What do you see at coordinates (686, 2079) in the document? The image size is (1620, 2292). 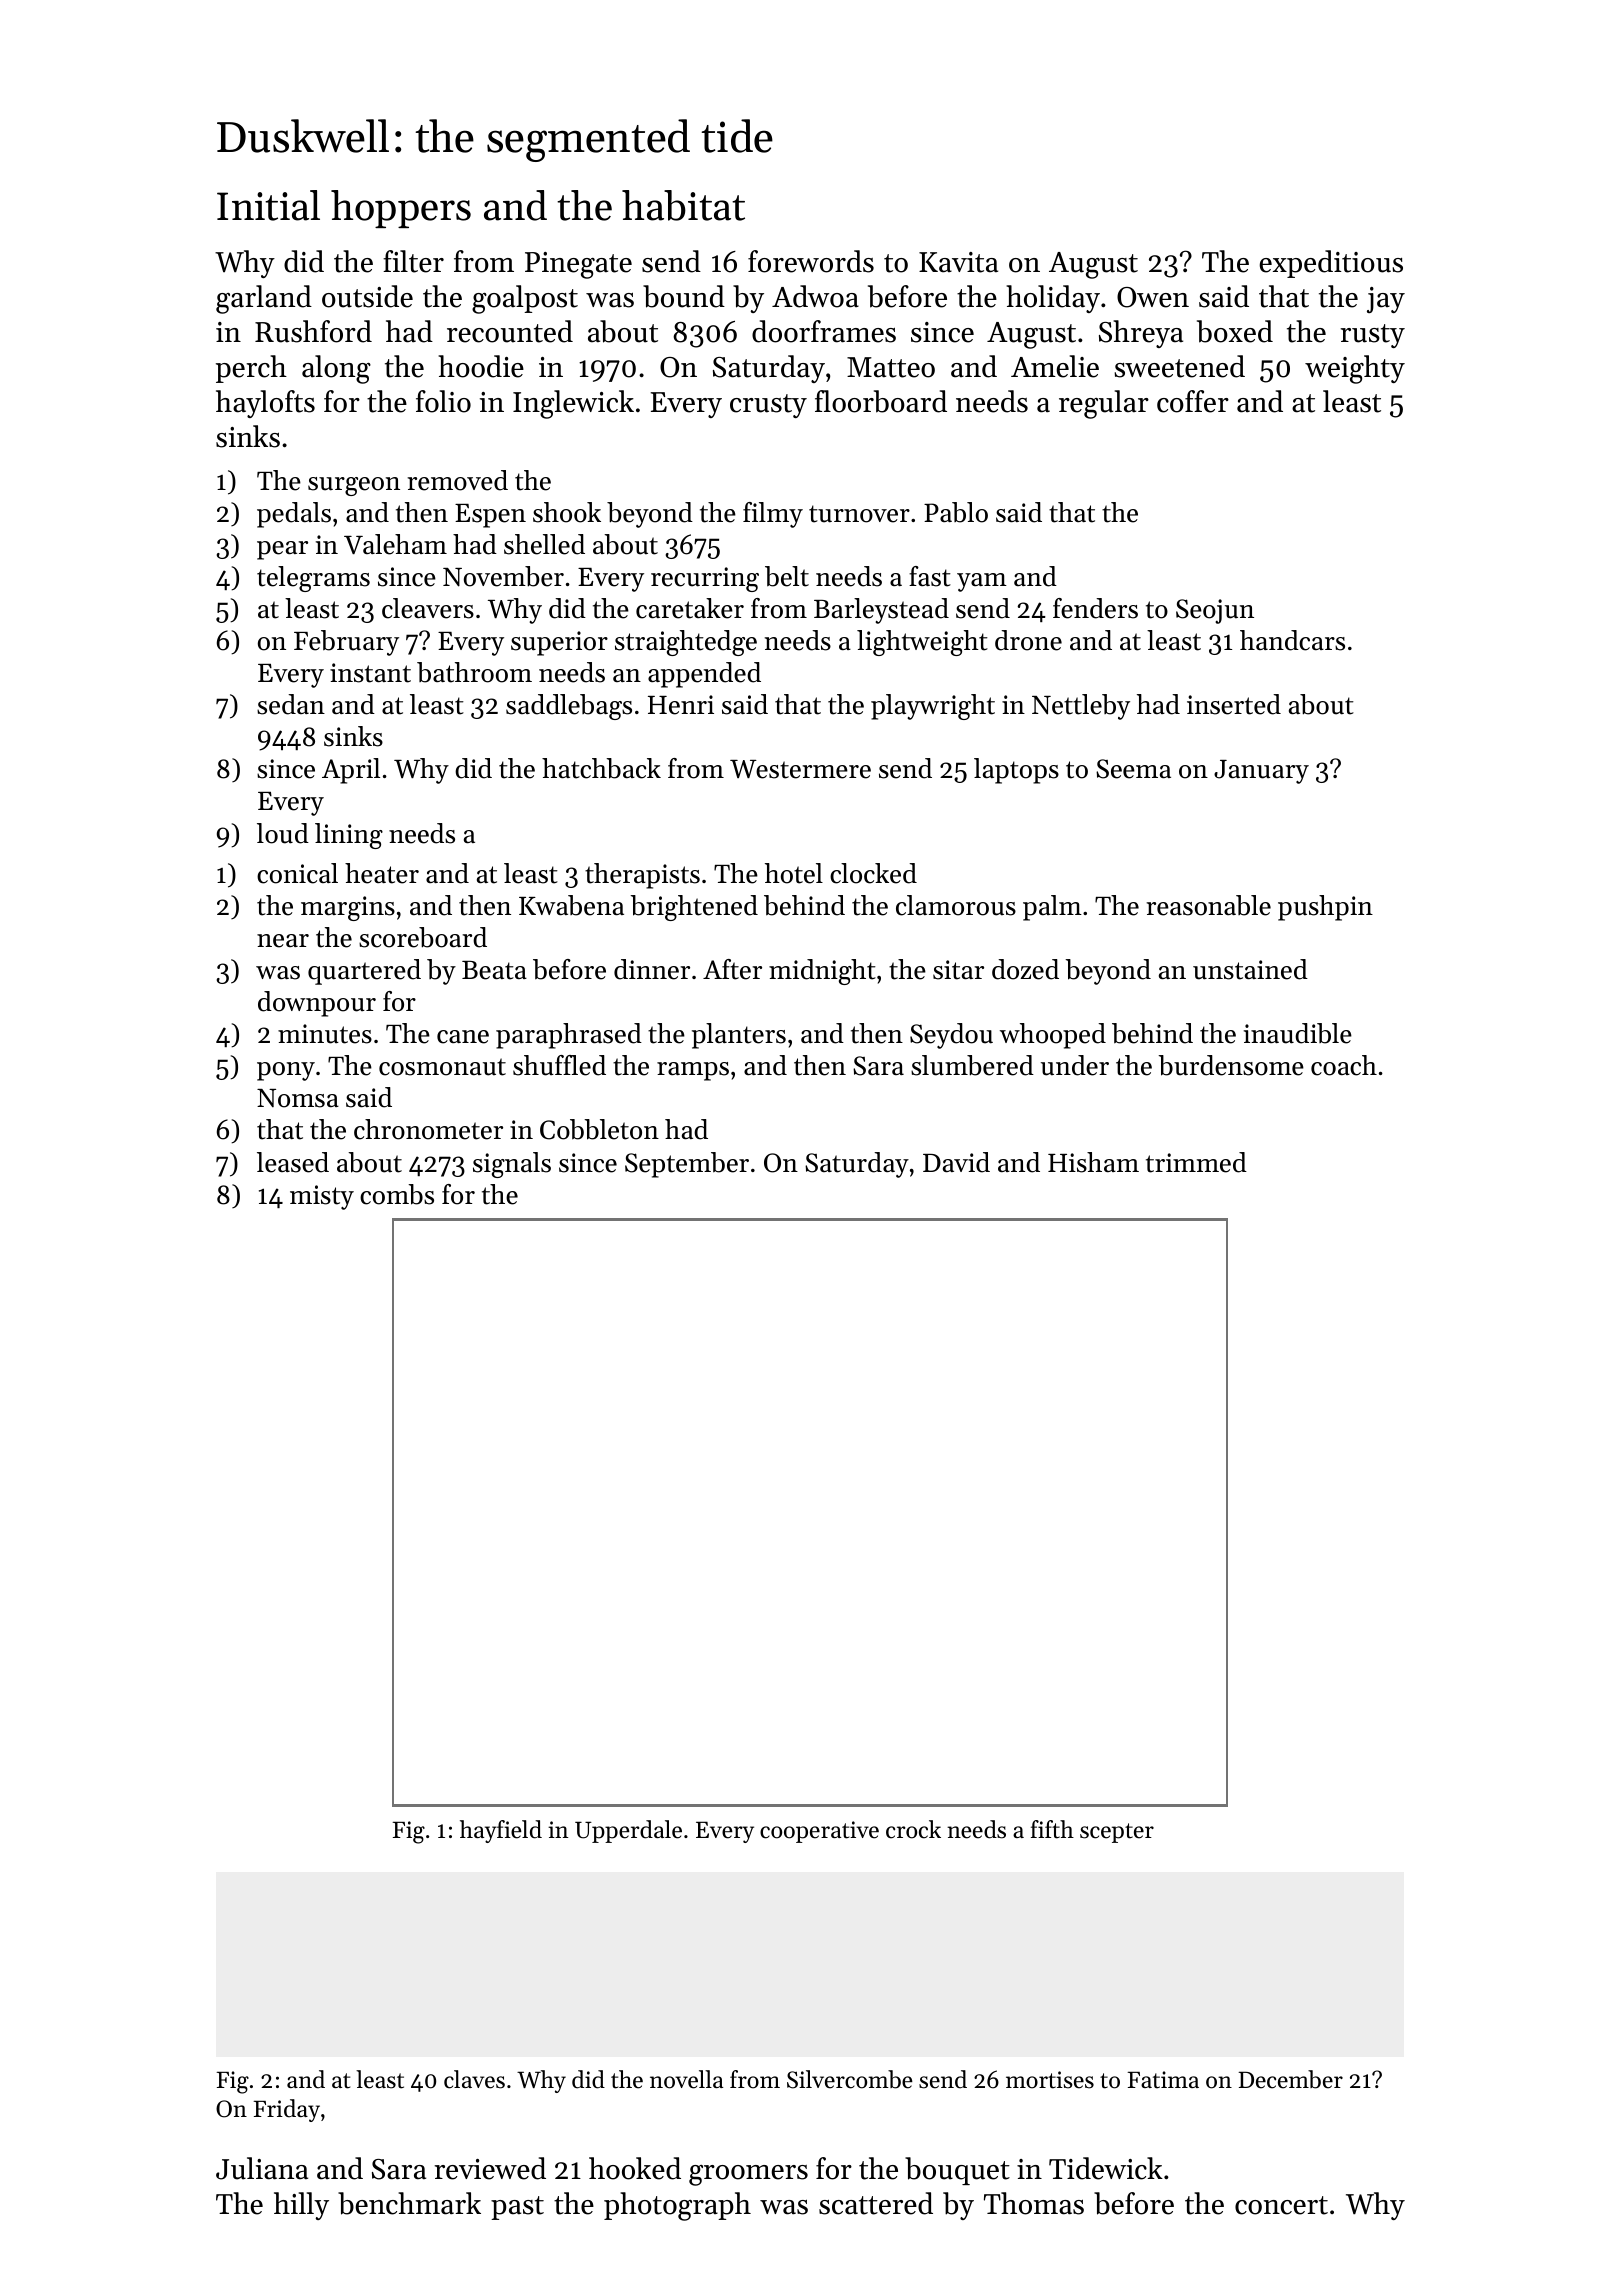 I see `novella` at bounding box center [686, 2079].
